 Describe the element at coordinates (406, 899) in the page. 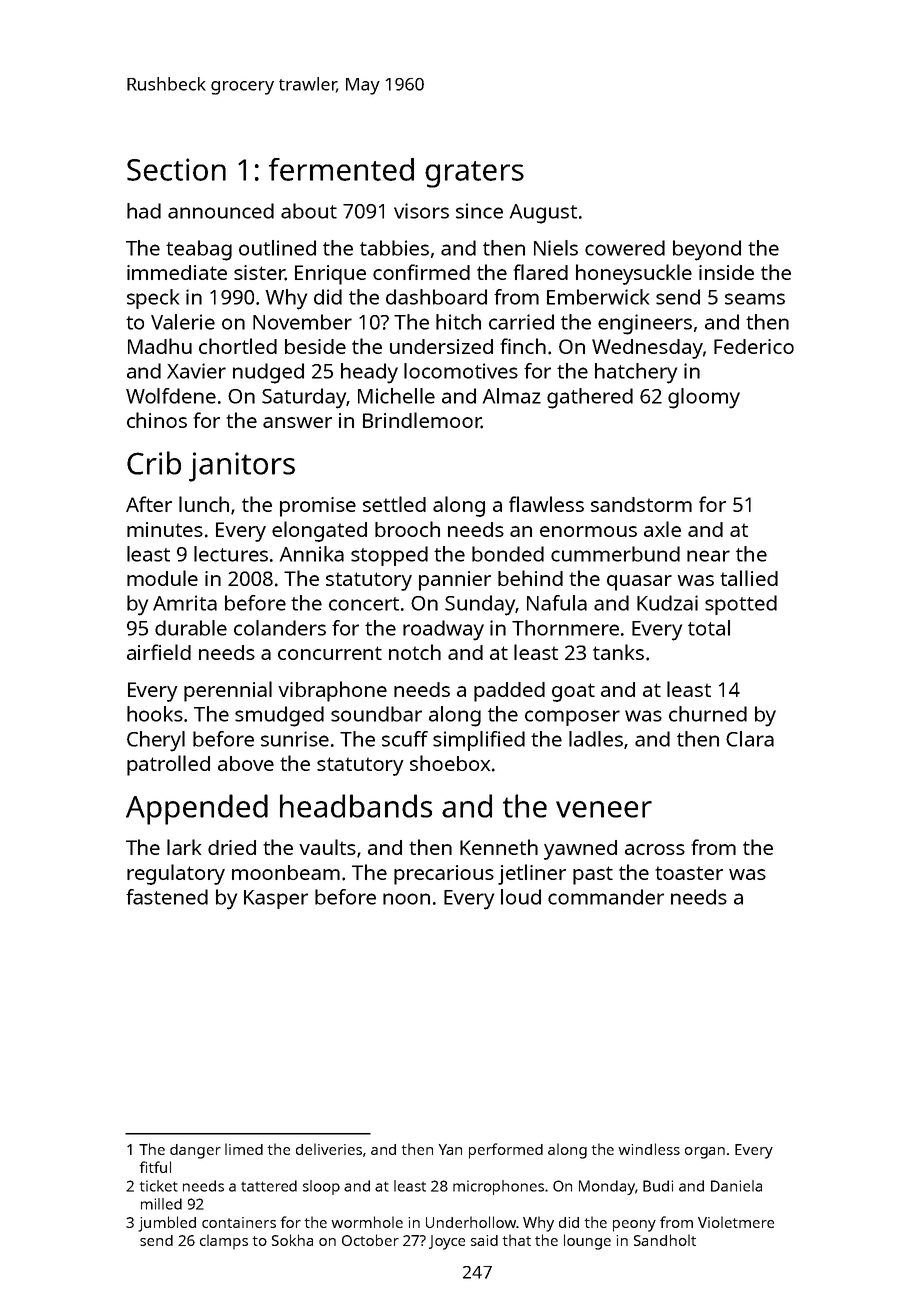

I see `noon` at that location.
